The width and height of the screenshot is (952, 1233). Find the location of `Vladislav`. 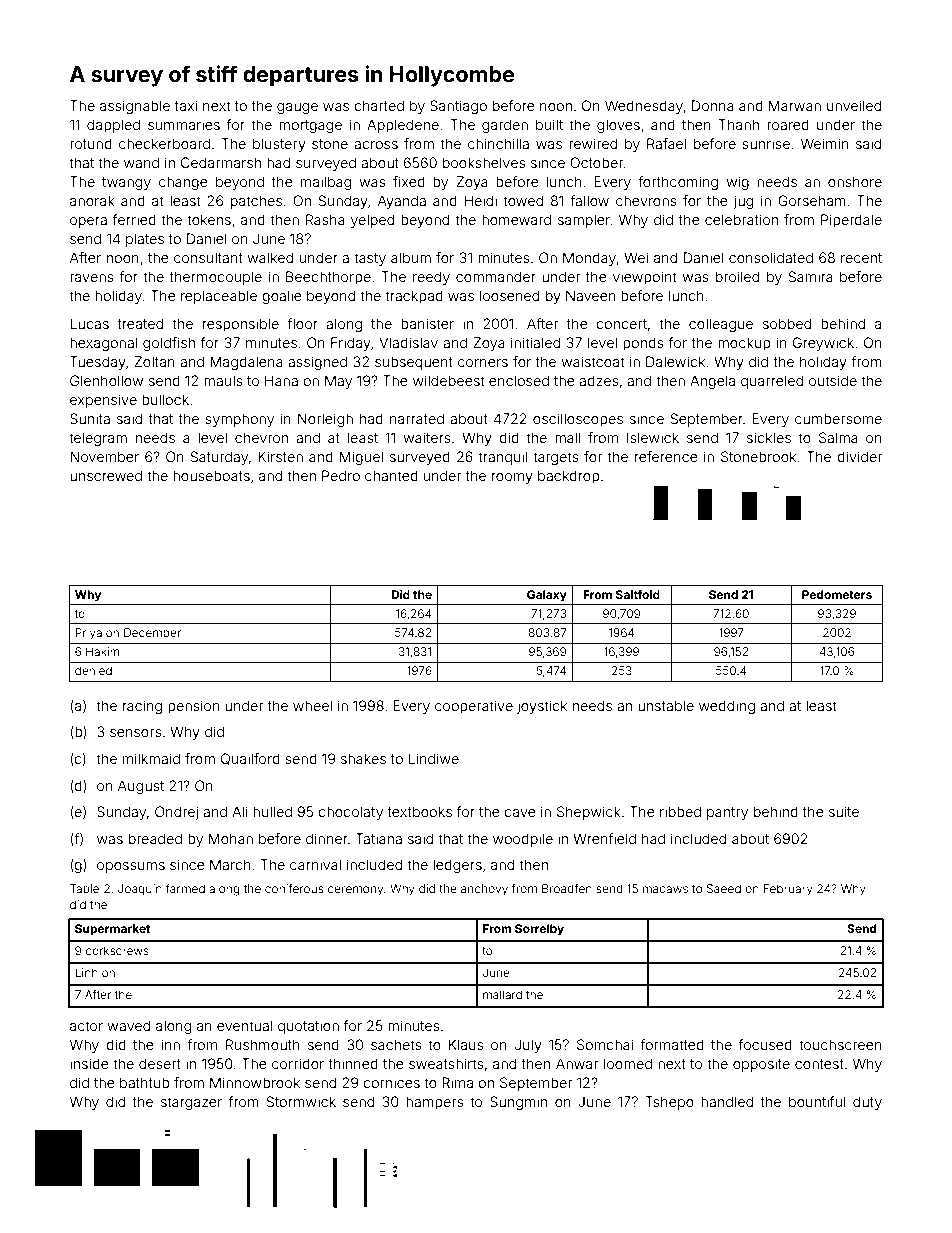

Vladislav is located at coordinates (408, 342).
